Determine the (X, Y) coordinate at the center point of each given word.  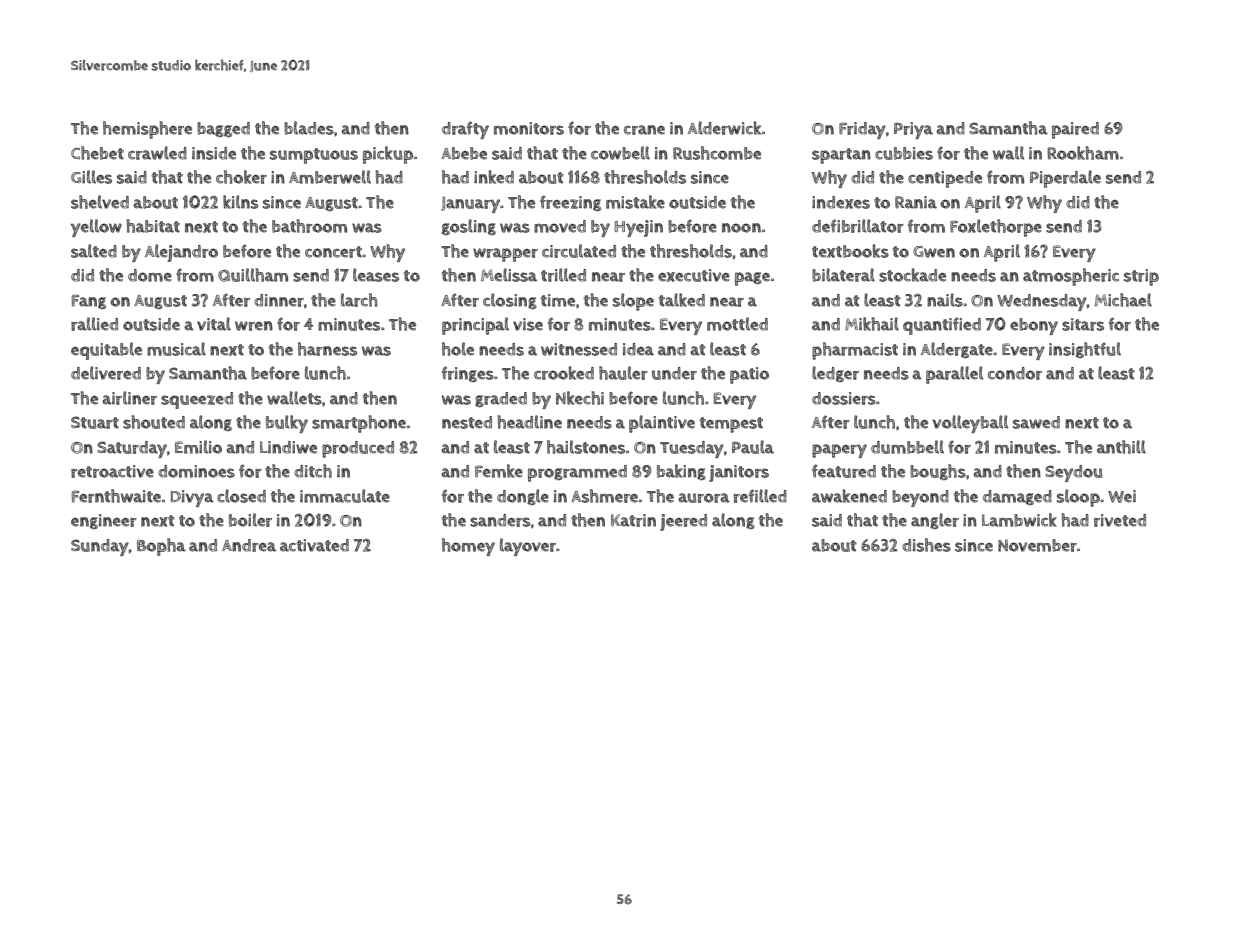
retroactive (112, 471)
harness (327, 349)
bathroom (309, 226)
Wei (1122, 496)
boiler (250, 520)
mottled (737, 324)
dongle (523, 497)
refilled (760, 496)
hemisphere (147, 130)
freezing (570, 203)
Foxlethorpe (996, 228)
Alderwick (724, 128)
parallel (954, 375)
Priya (913, 130)
